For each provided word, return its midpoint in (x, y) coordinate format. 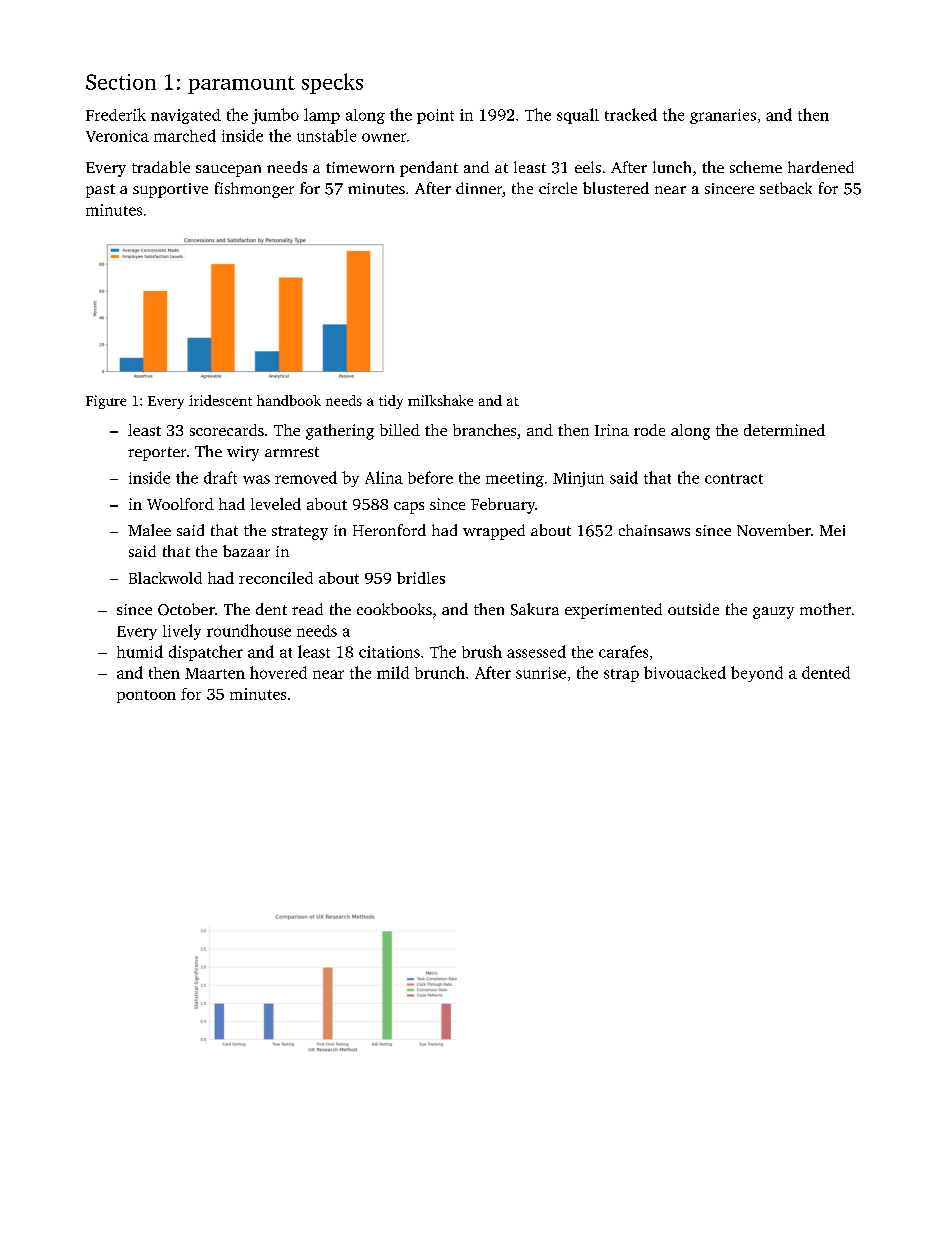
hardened (821, 167)
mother (825, 609)
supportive (170, 190)
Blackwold (165, 578)
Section (121, 82)
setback (786, 188)
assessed (536, 651)
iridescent (220, 400)
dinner (479, 188)
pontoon (146, 696)
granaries (723, 116)
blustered (616, 188)
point (435, 116)
